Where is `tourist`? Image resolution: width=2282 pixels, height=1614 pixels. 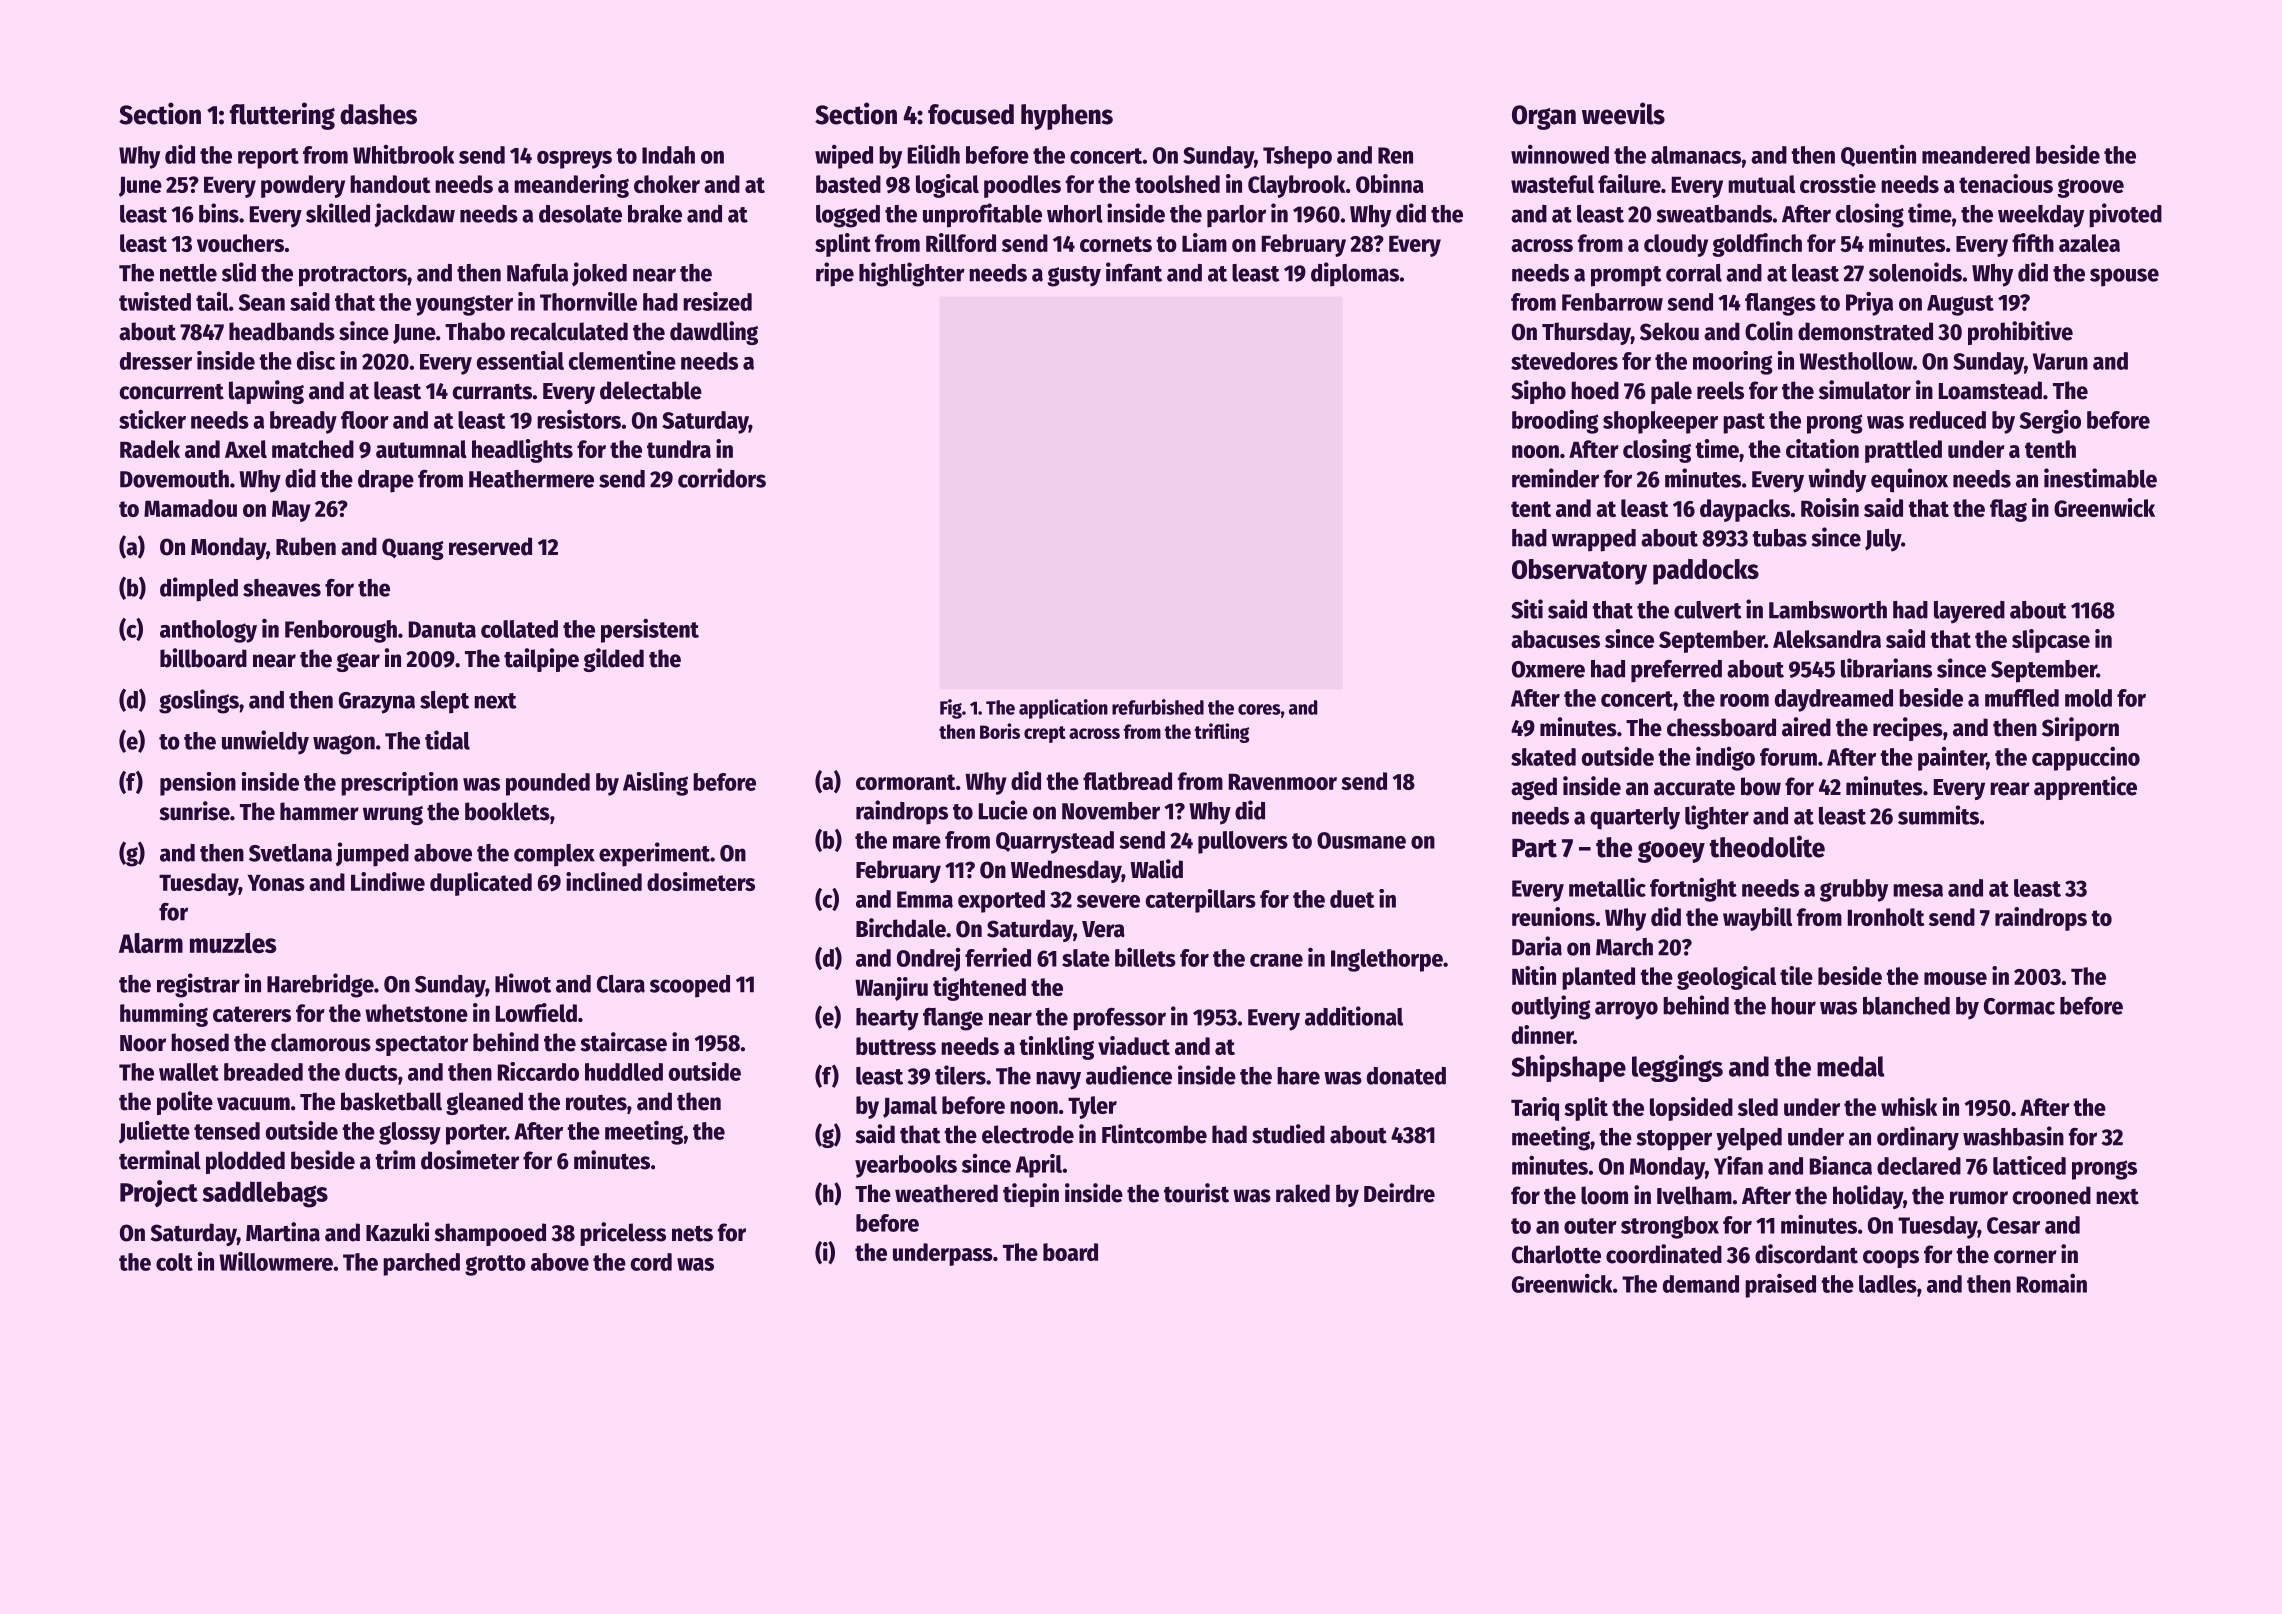 tourist is located at coordinates (1196, 1193).
